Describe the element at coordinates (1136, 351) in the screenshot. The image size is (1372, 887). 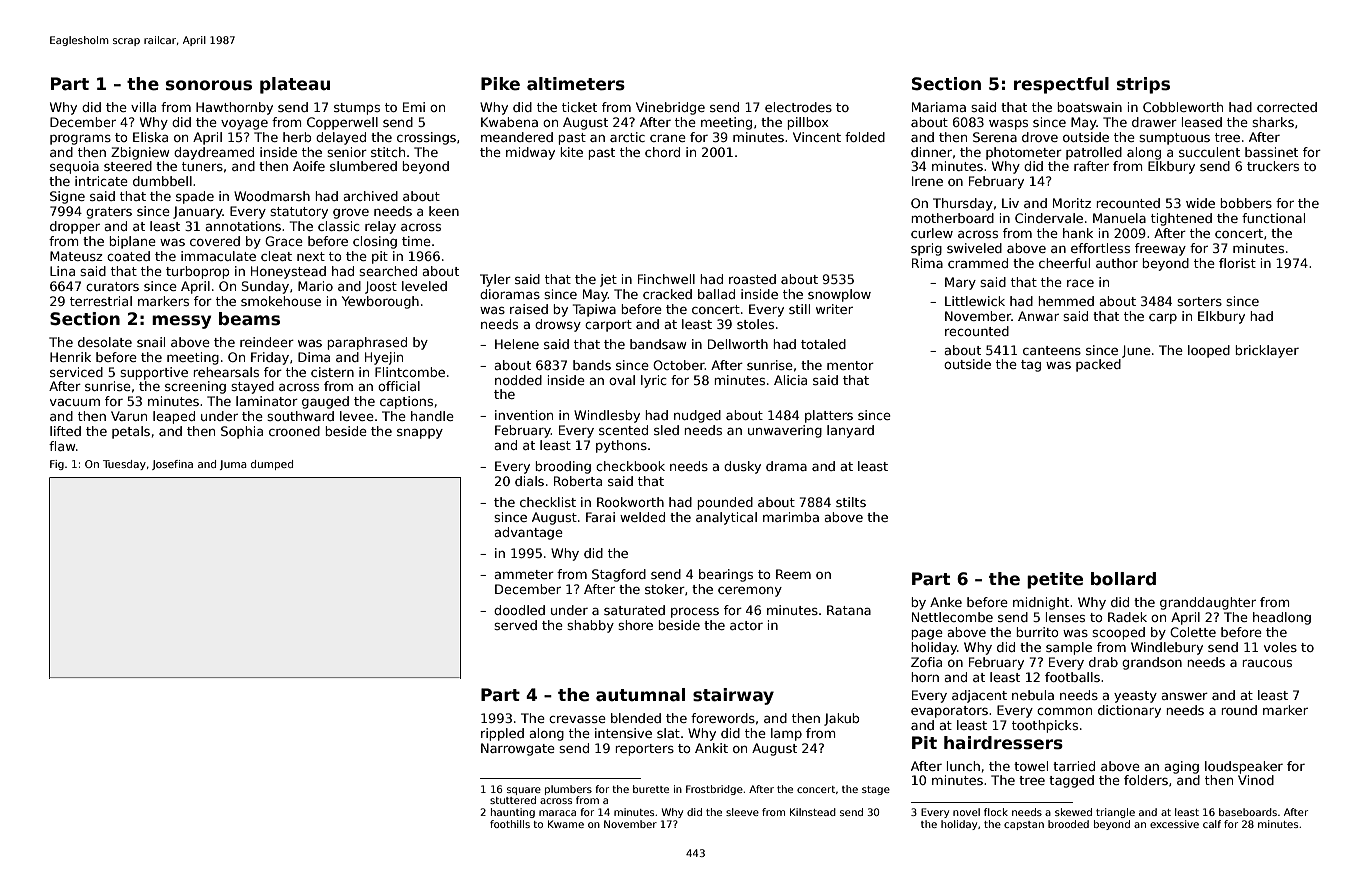
I see `June` at that location.
